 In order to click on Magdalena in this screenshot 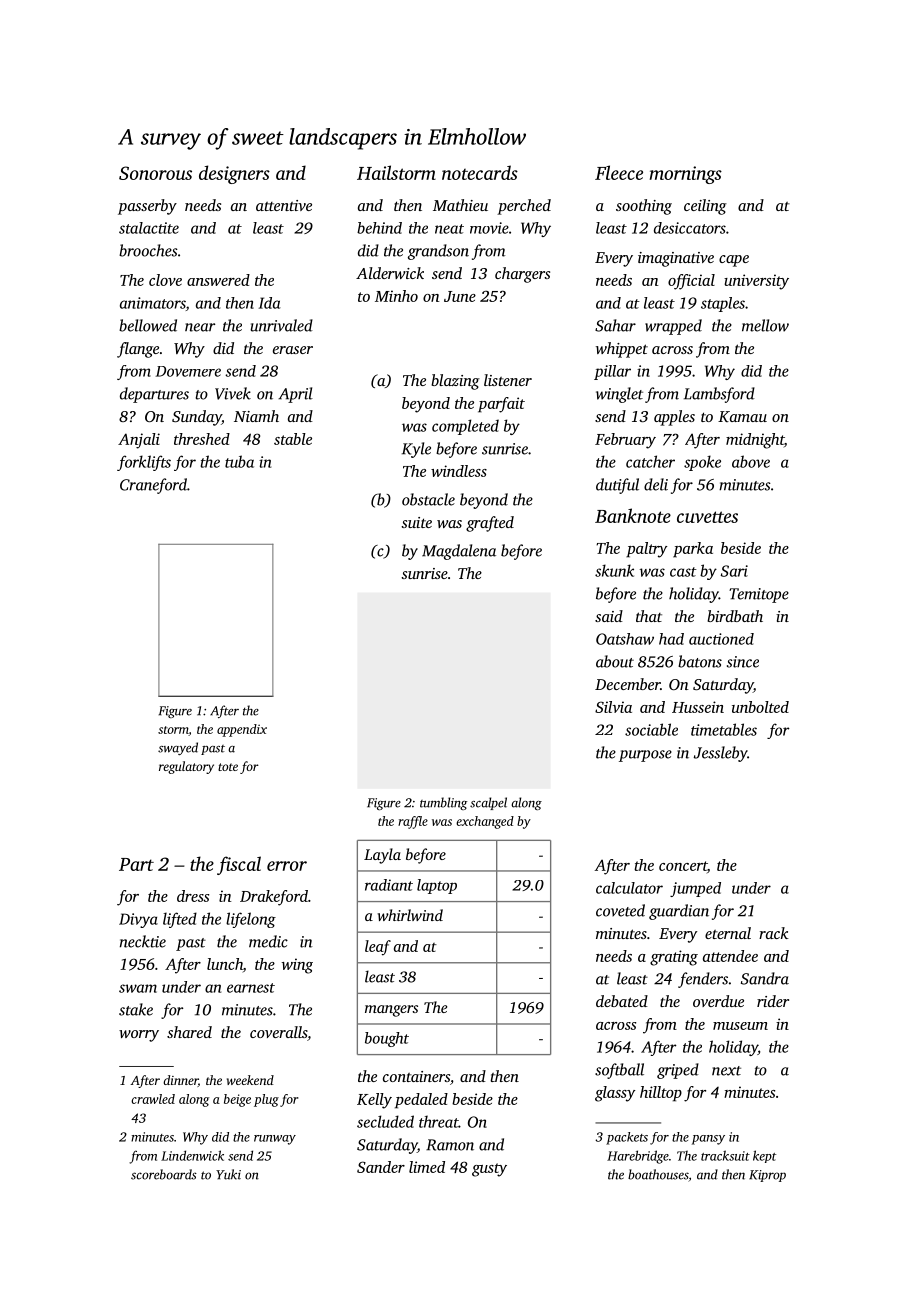, I will do `click(459, 552)`.
